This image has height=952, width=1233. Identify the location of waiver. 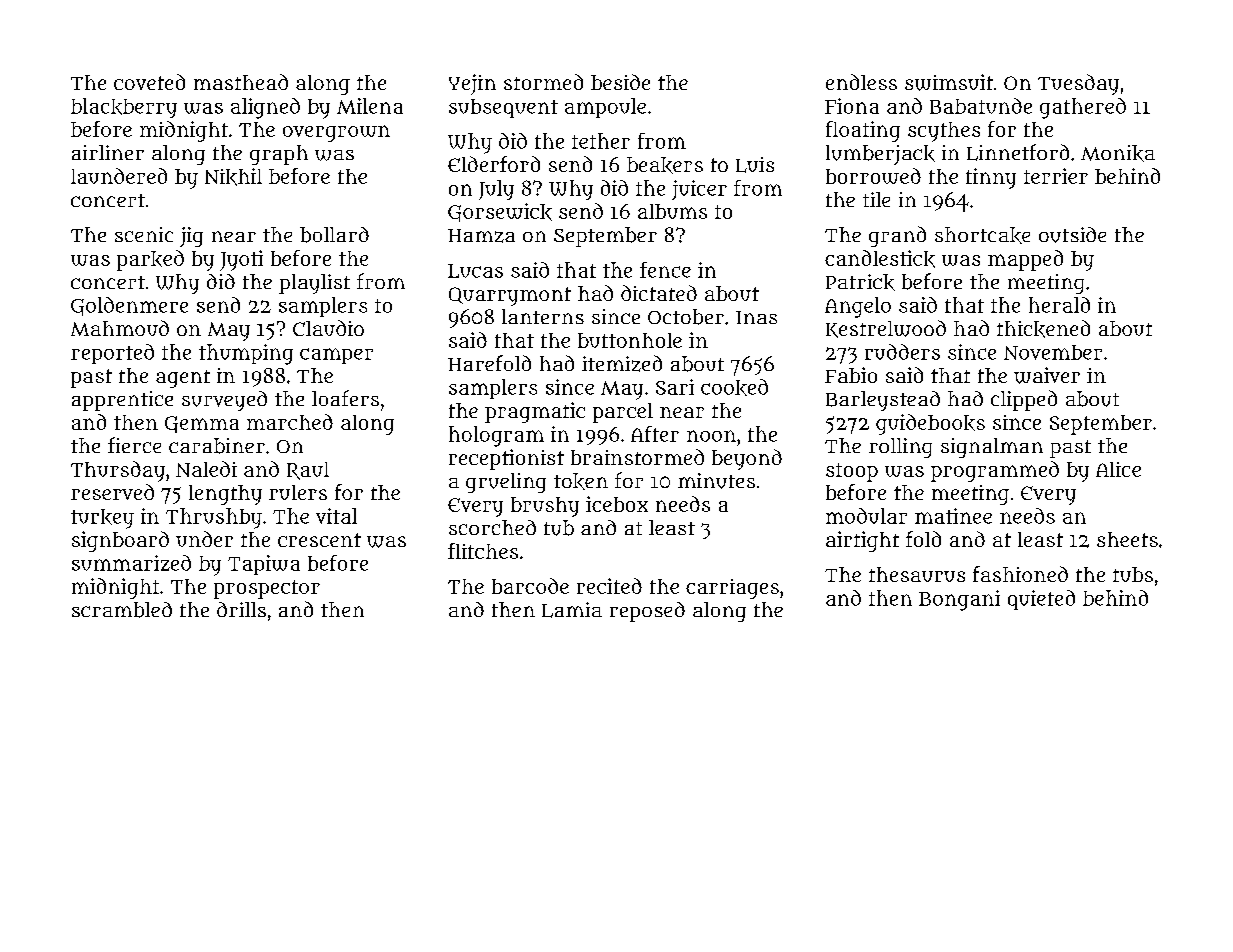
(1047, 375).
